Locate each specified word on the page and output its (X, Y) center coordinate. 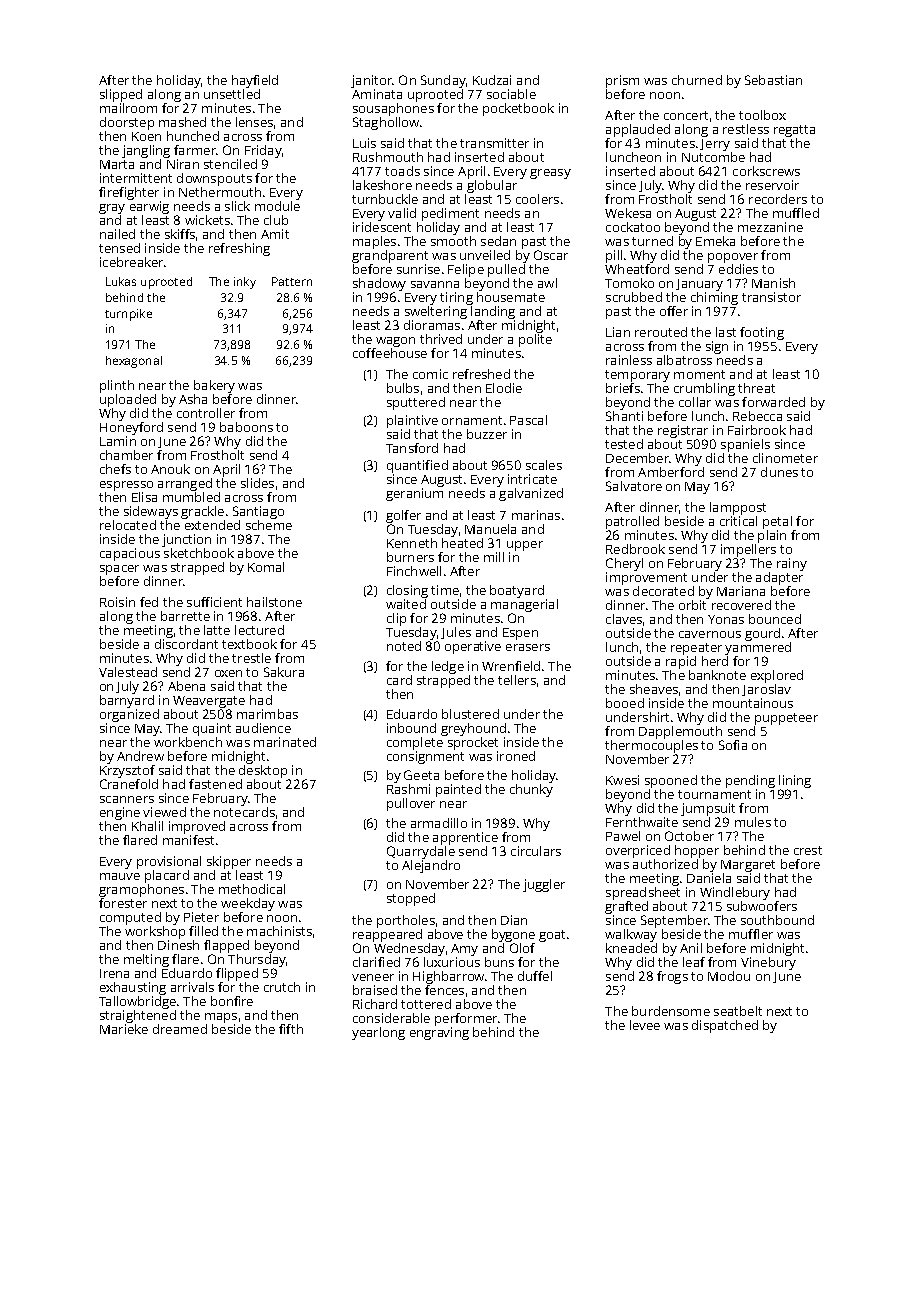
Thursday (257, 960)
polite (535, 340)
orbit (692, 605)
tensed (119, 248)
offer (674, 311)
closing (407, 591)
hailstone (274, 602)
